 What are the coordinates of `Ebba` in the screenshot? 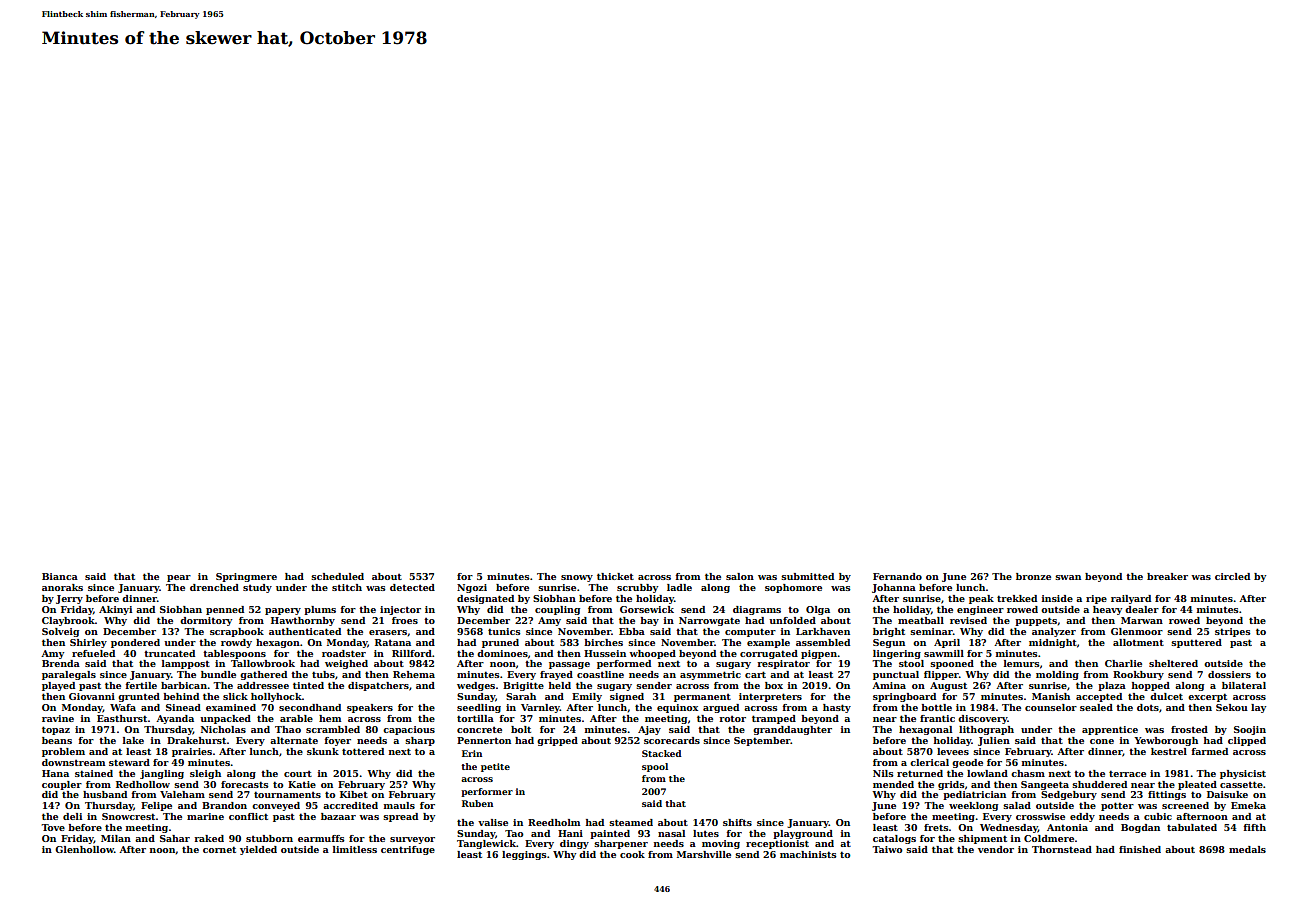 It's located at (632, 631).
